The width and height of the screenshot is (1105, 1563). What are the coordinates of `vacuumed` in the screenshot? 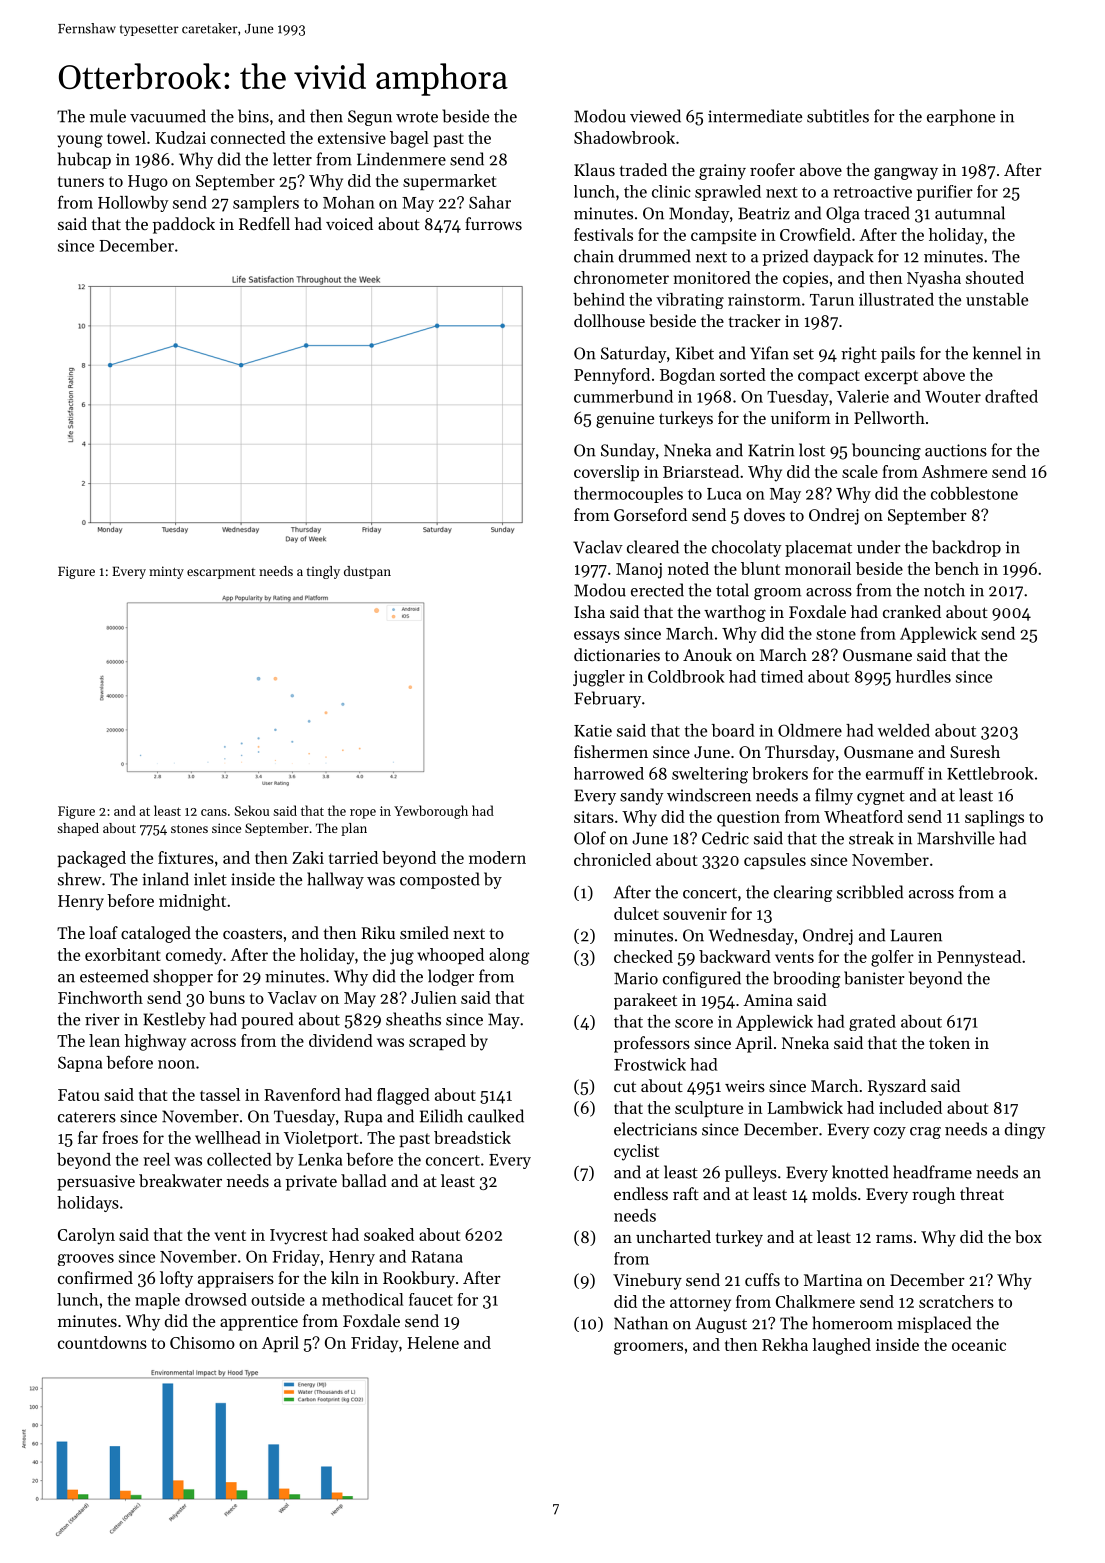 It's located at (168, 116).
